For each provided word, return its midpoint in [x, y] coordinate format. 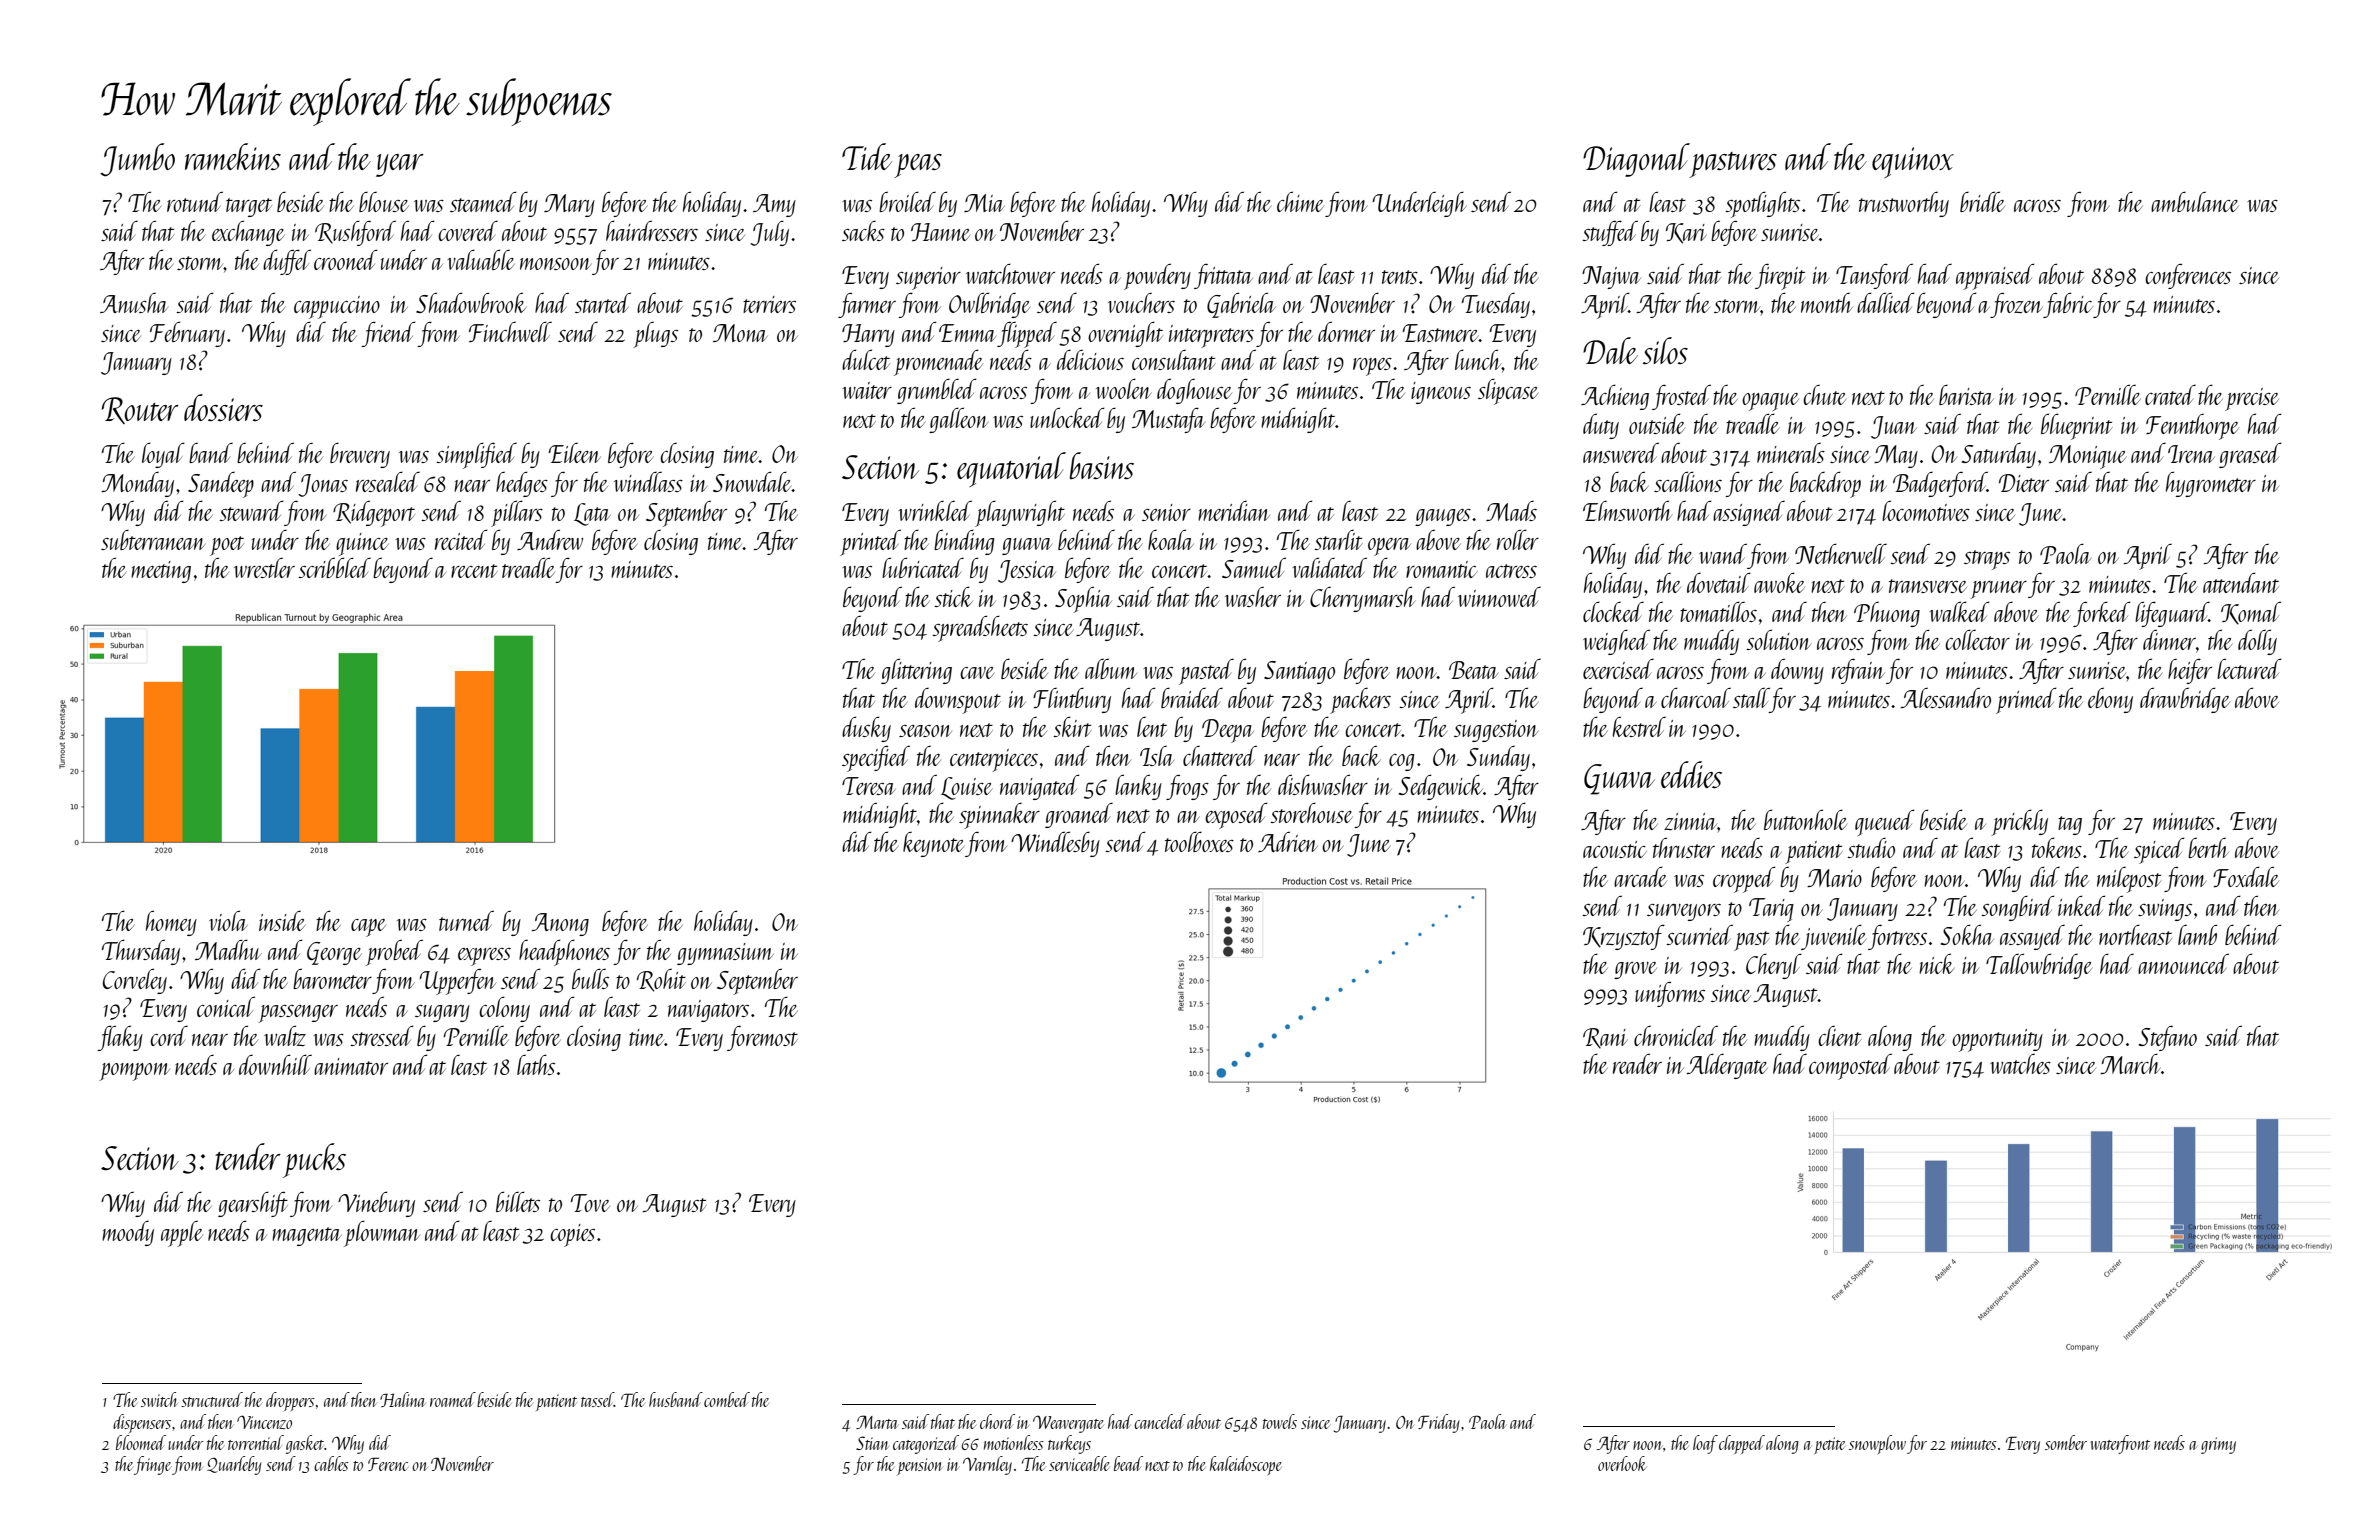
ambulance [2195, 201]
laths [536, 1064]
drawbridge [2185, 700]
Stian [872, 1443]
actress [1511, 571]
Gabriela [1241, 305]
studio [1871, 848]
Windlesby [1055, 844]
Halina [403, 1399]
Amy [774, 205]
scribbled [334, 567]
